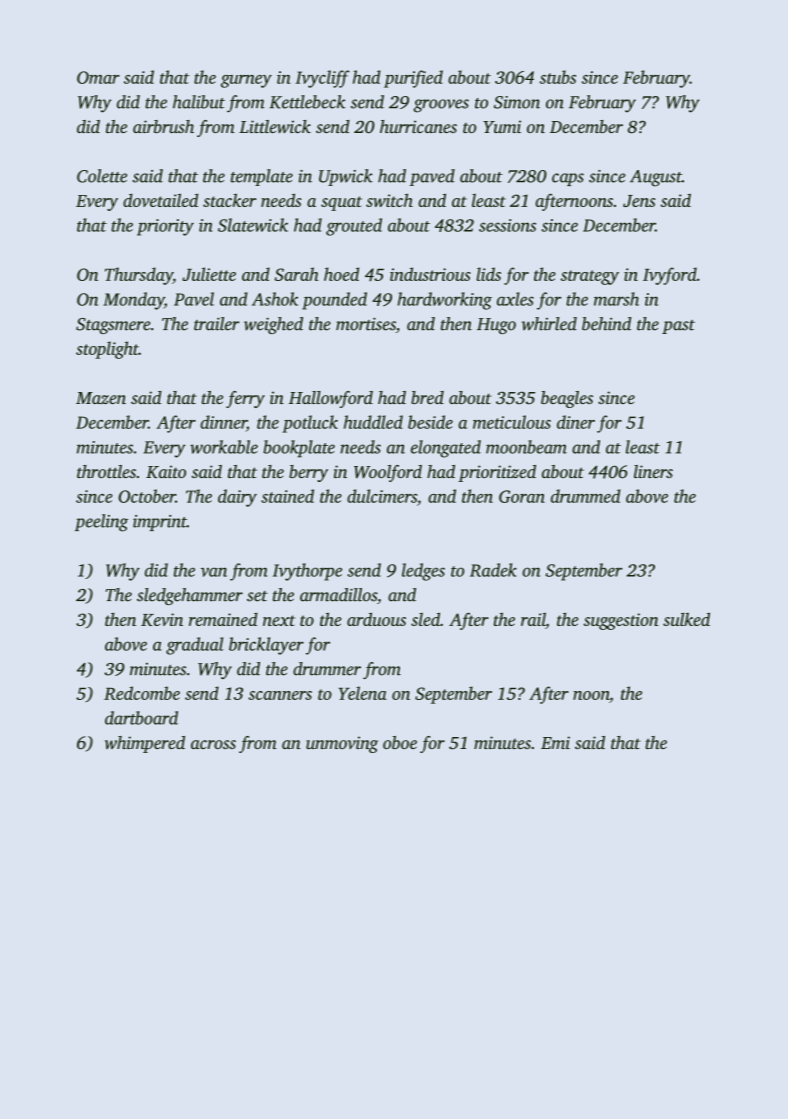 This document has height=1119, width=788. I want to click on whimpered, so click(145, 744).
